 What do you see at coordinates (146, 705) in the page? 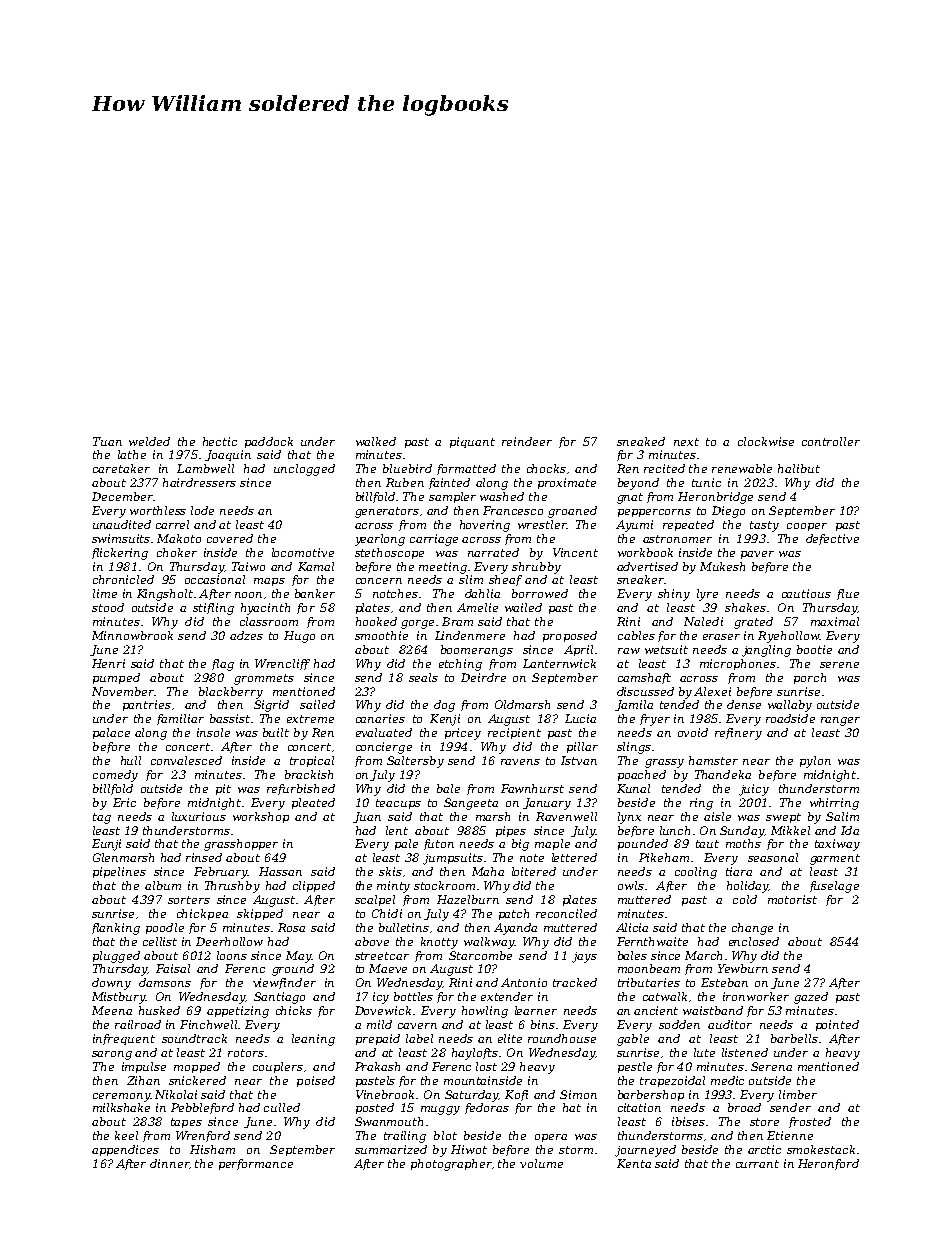
I see `pantries` at bounding box center [146, 705].
